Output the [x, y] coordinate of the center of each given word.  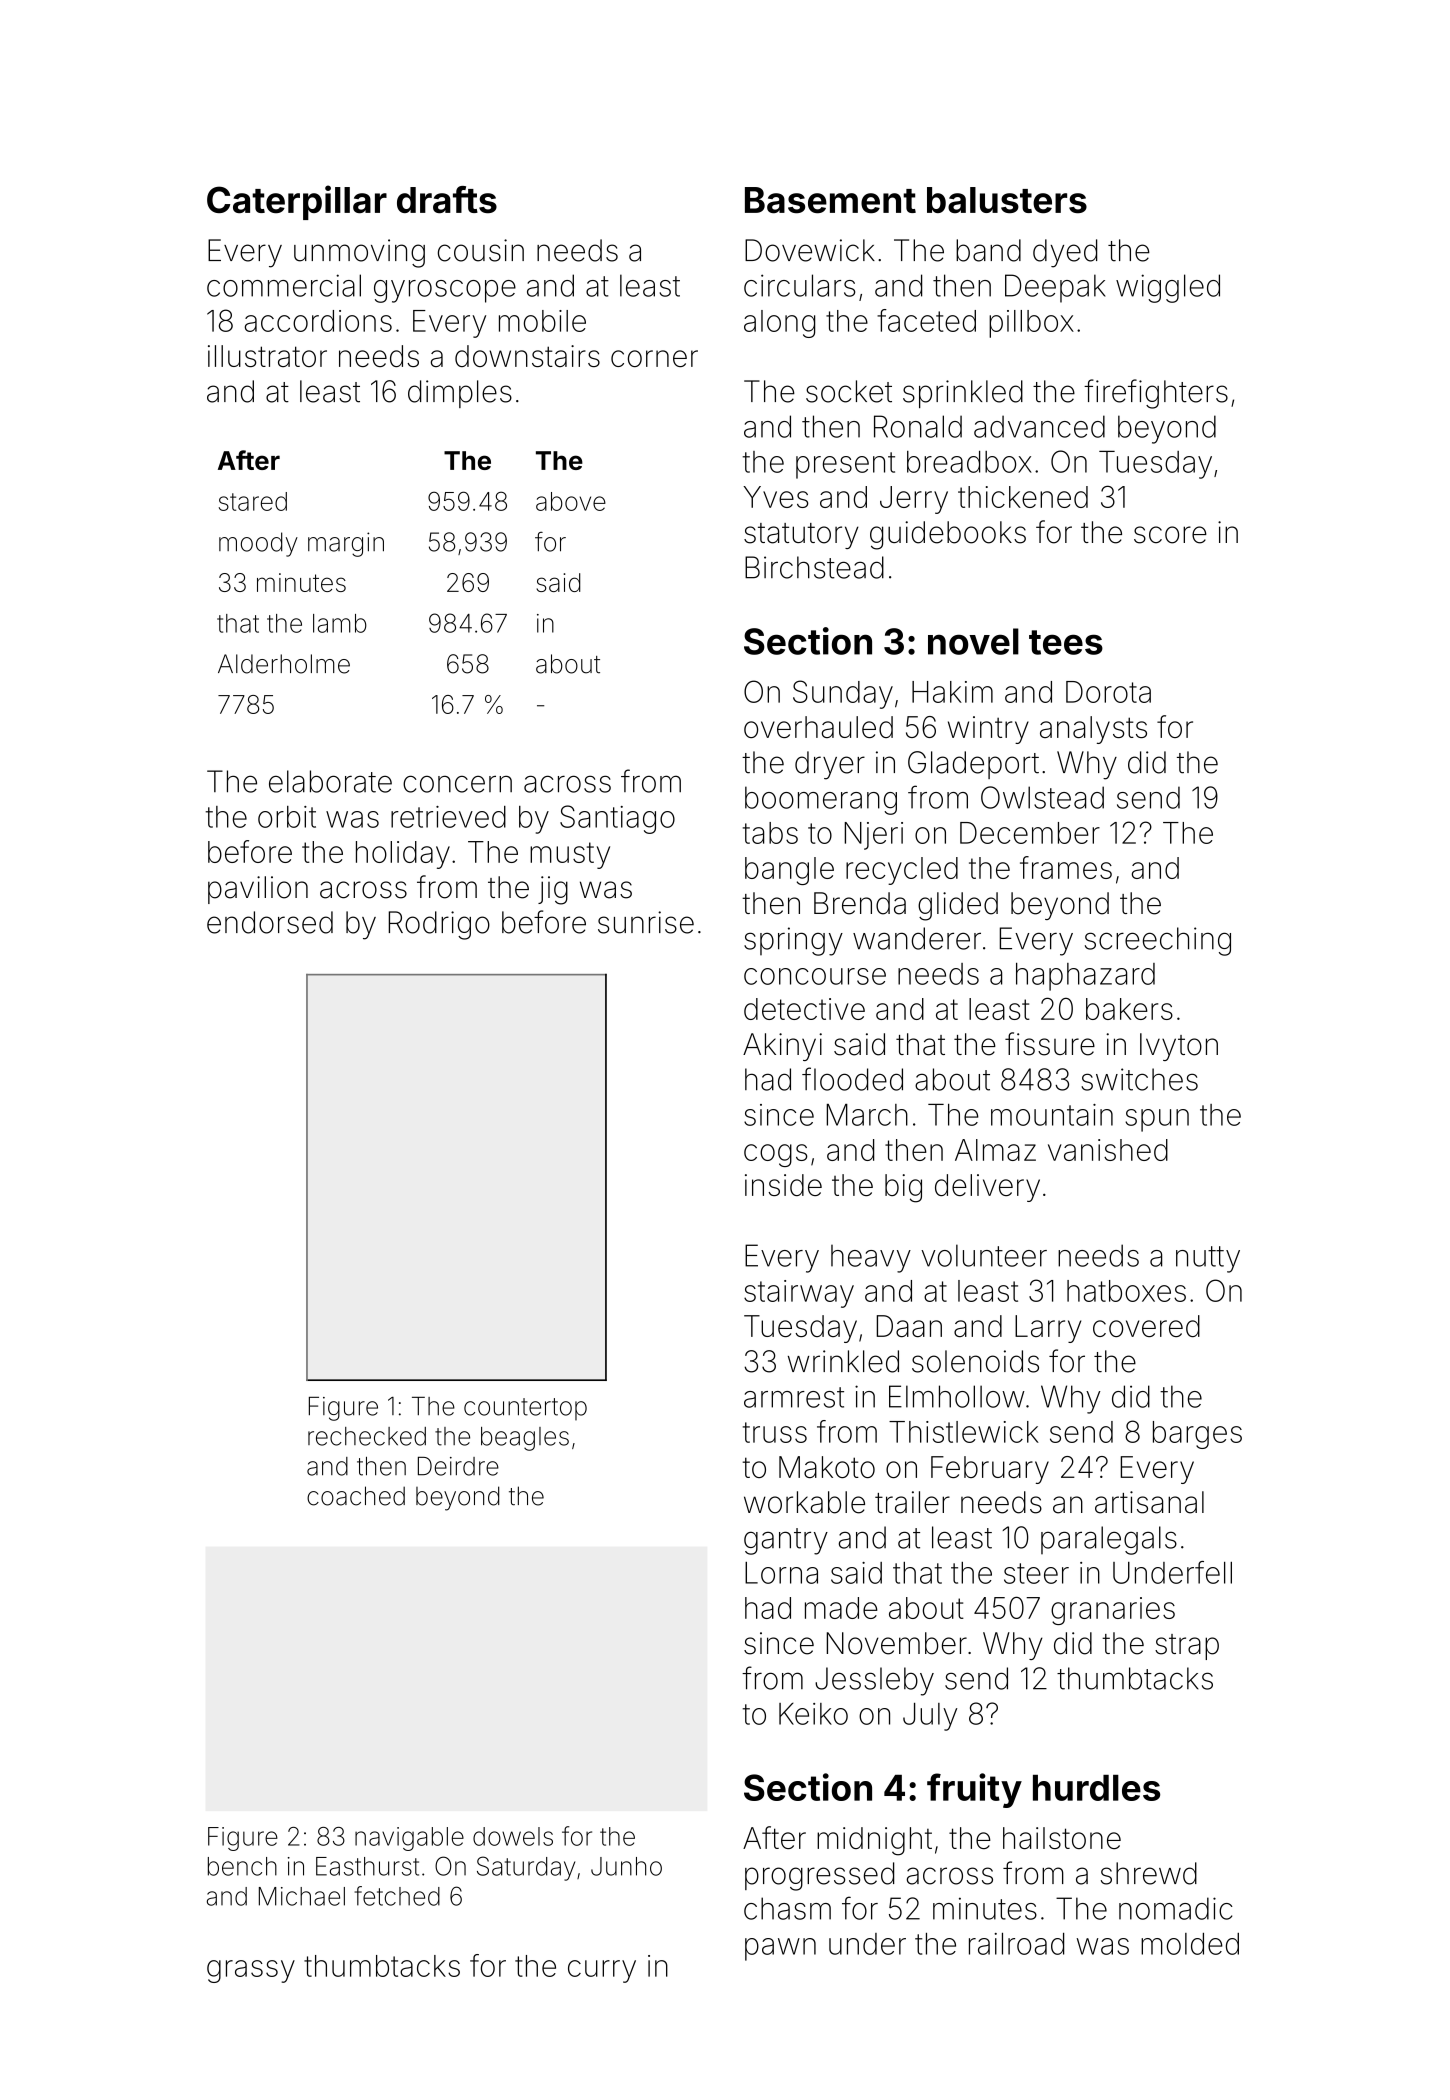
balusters [1007, 200]
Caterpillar [297, 202]
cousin [481, 250]
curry [602, 1971]
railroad [1016, 1944]
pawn [780, 1949]
